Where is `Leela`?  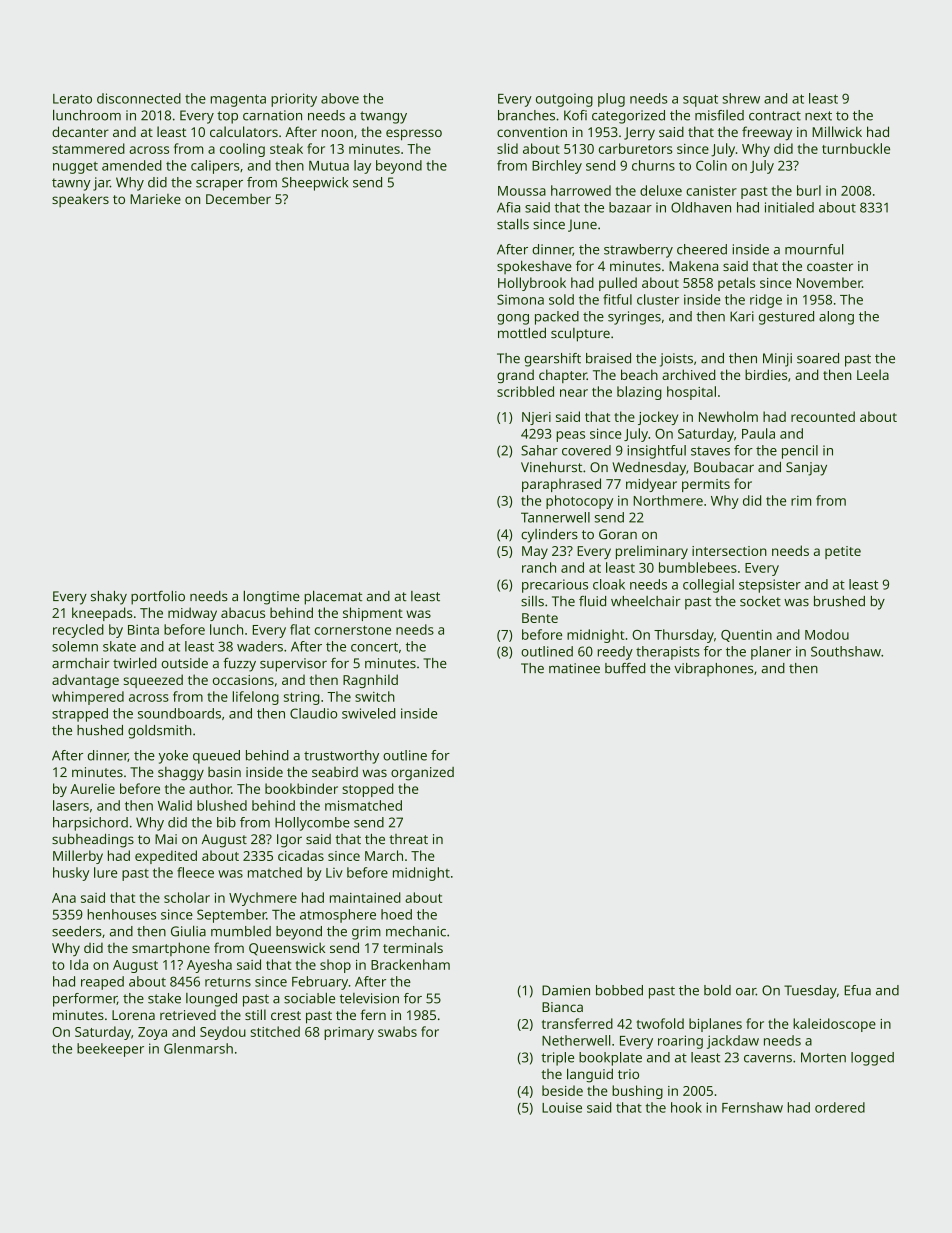
Leela is located at coordinates (873, 374).
